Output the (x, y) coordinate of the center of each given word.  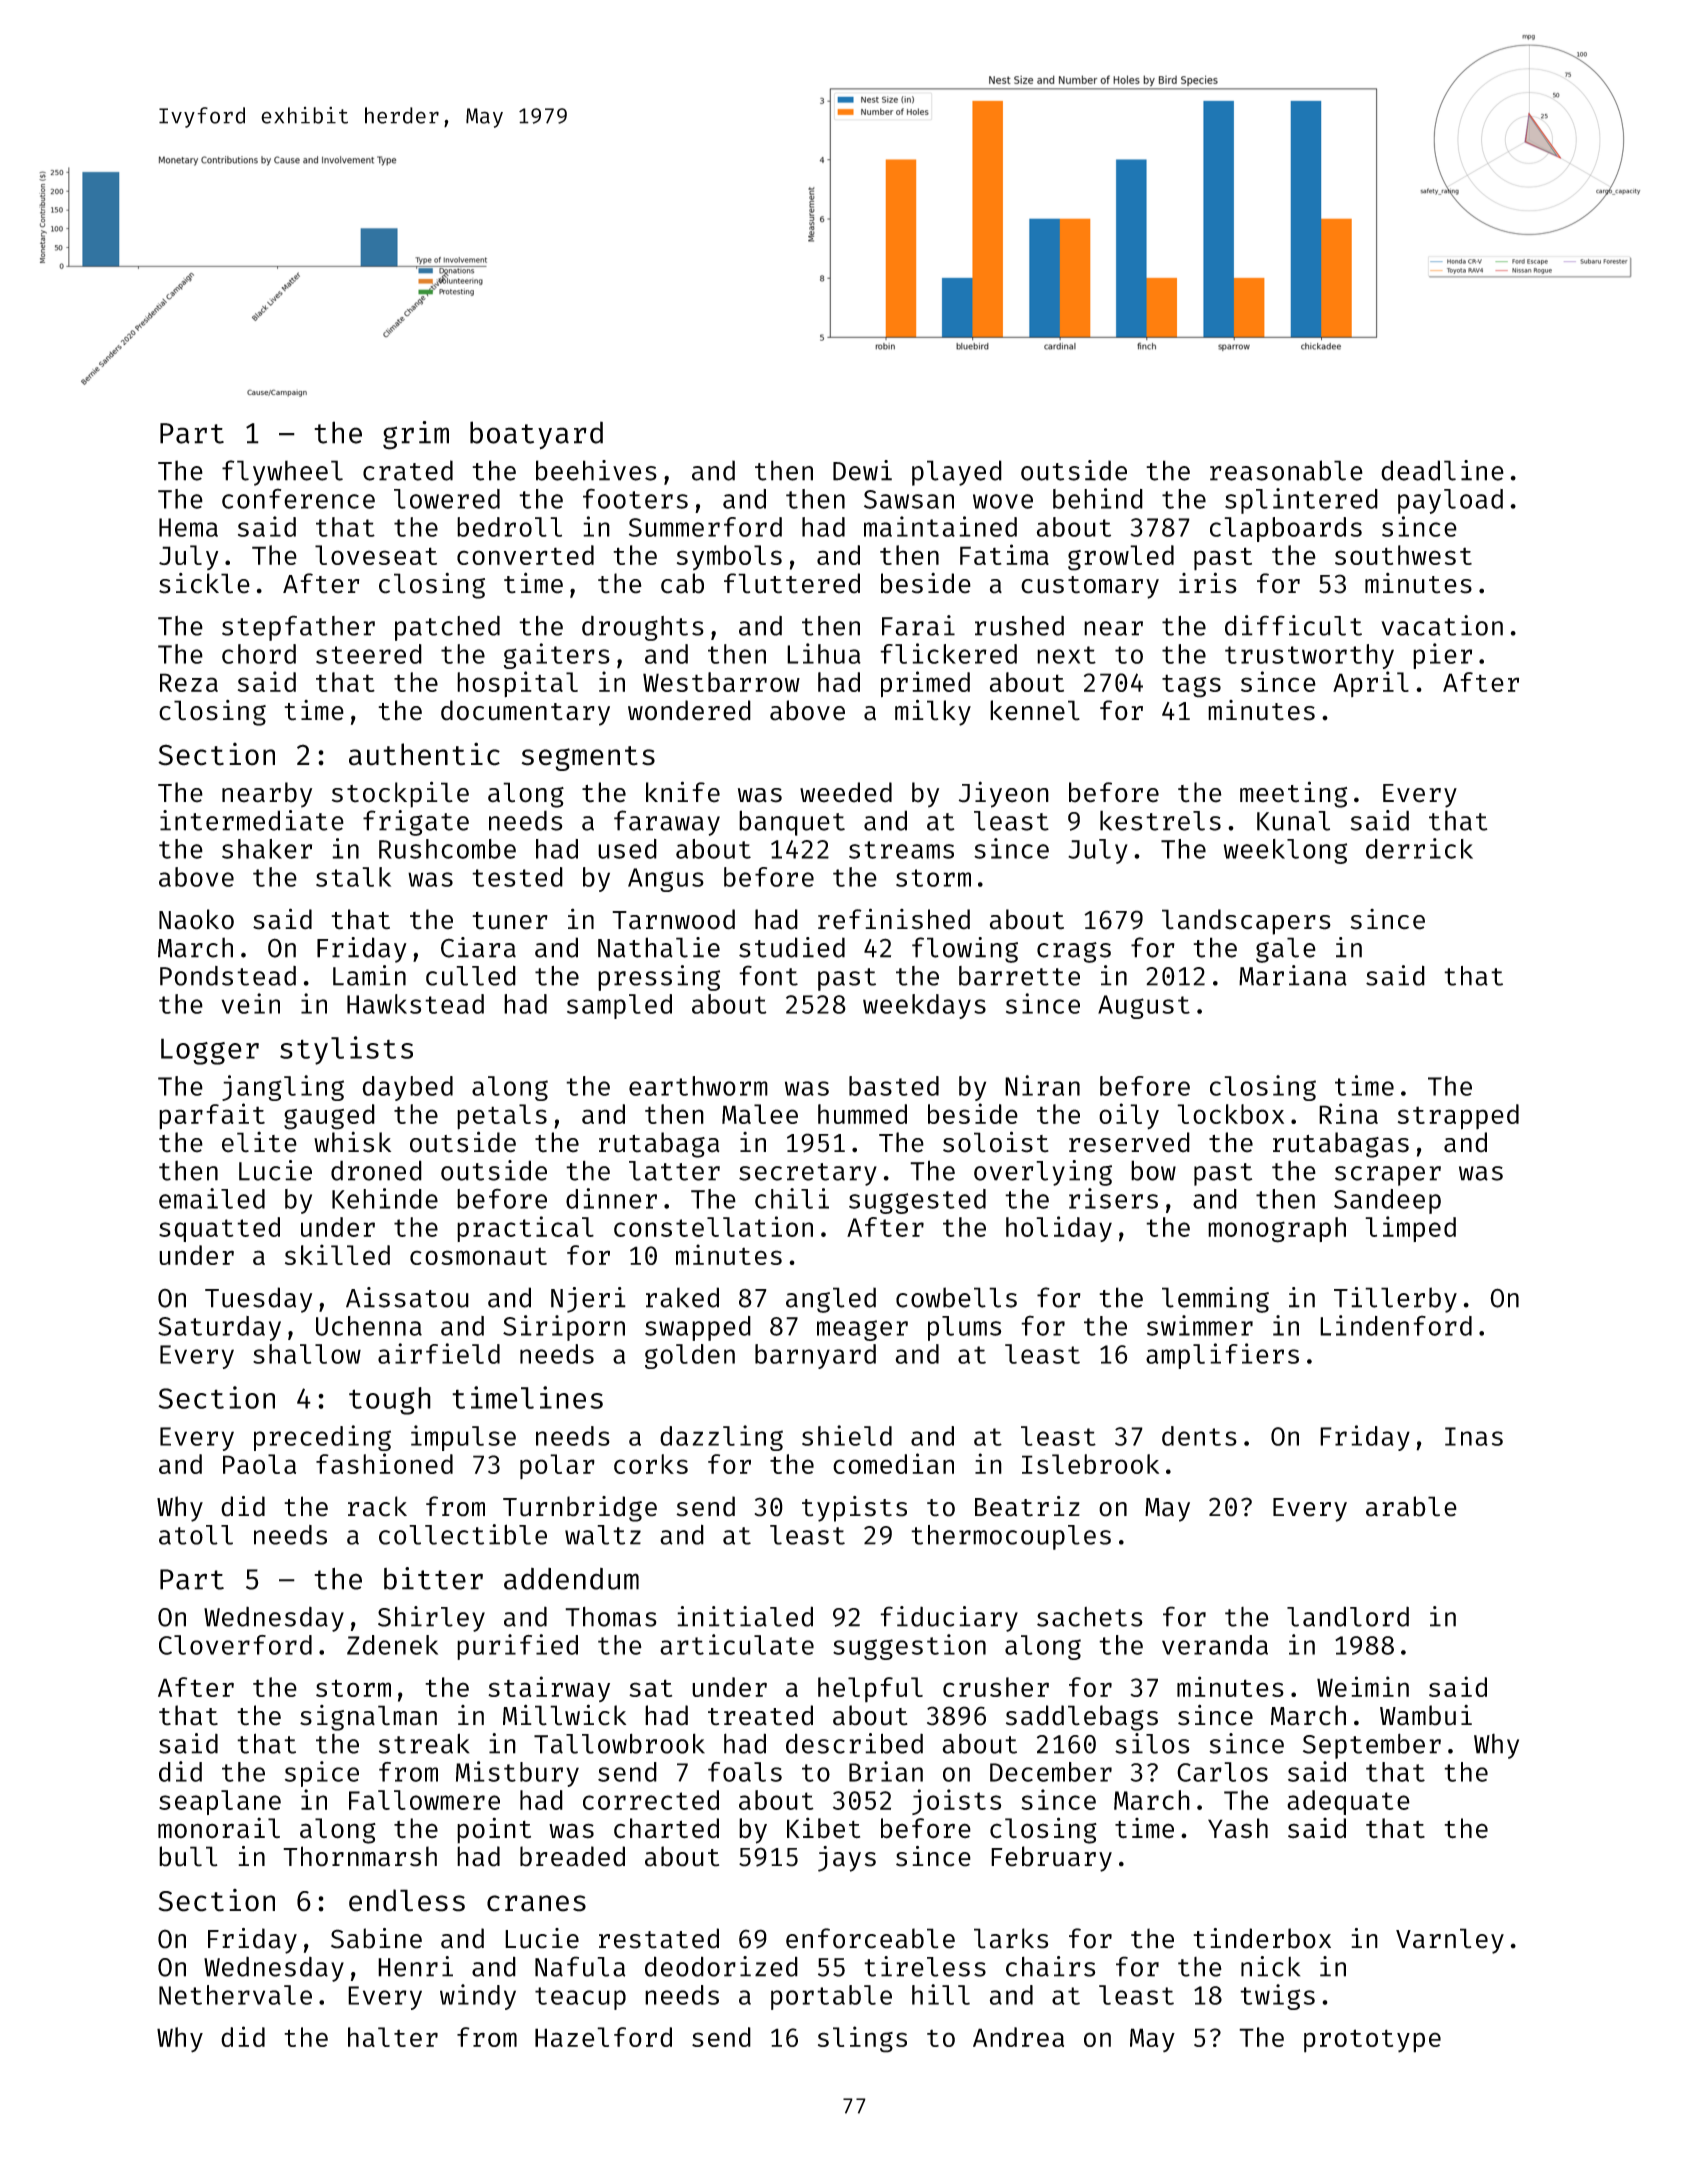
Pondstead (228, 976)
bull (188, 1856)
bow (1153, 1170)
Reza (189, 682)
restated (659, 1938)
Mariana (1293, 975)
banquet (792, 823)
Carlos (1222, 1772)
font (768, 975)
